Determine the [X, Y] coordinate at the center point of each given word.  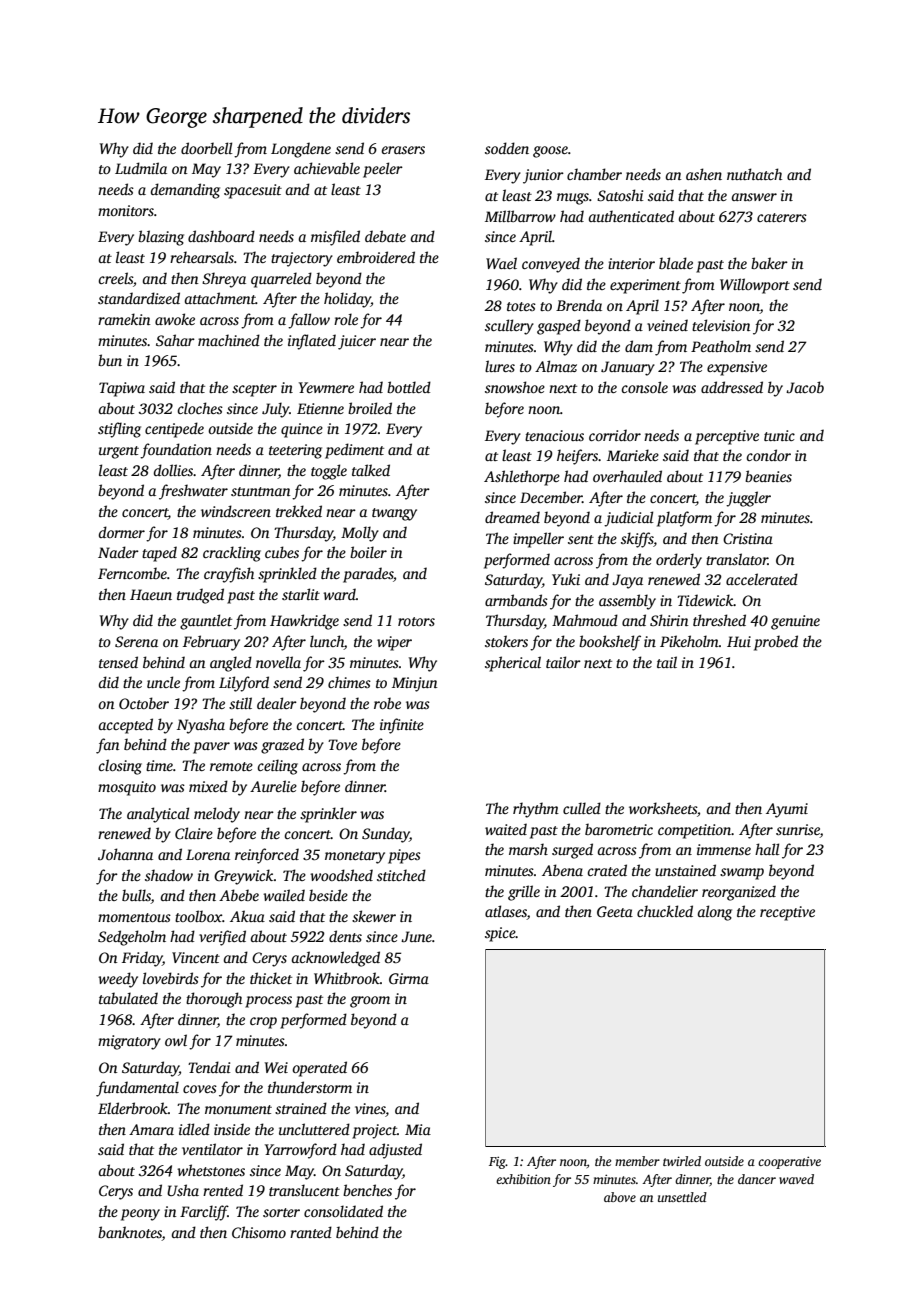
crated [607, 870]
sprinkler [328, 815]
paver [211, 748]
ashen [704, 174]
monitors [126, 210]
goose [550, 152]
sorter [281, 1212]
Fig [497, 1162]
